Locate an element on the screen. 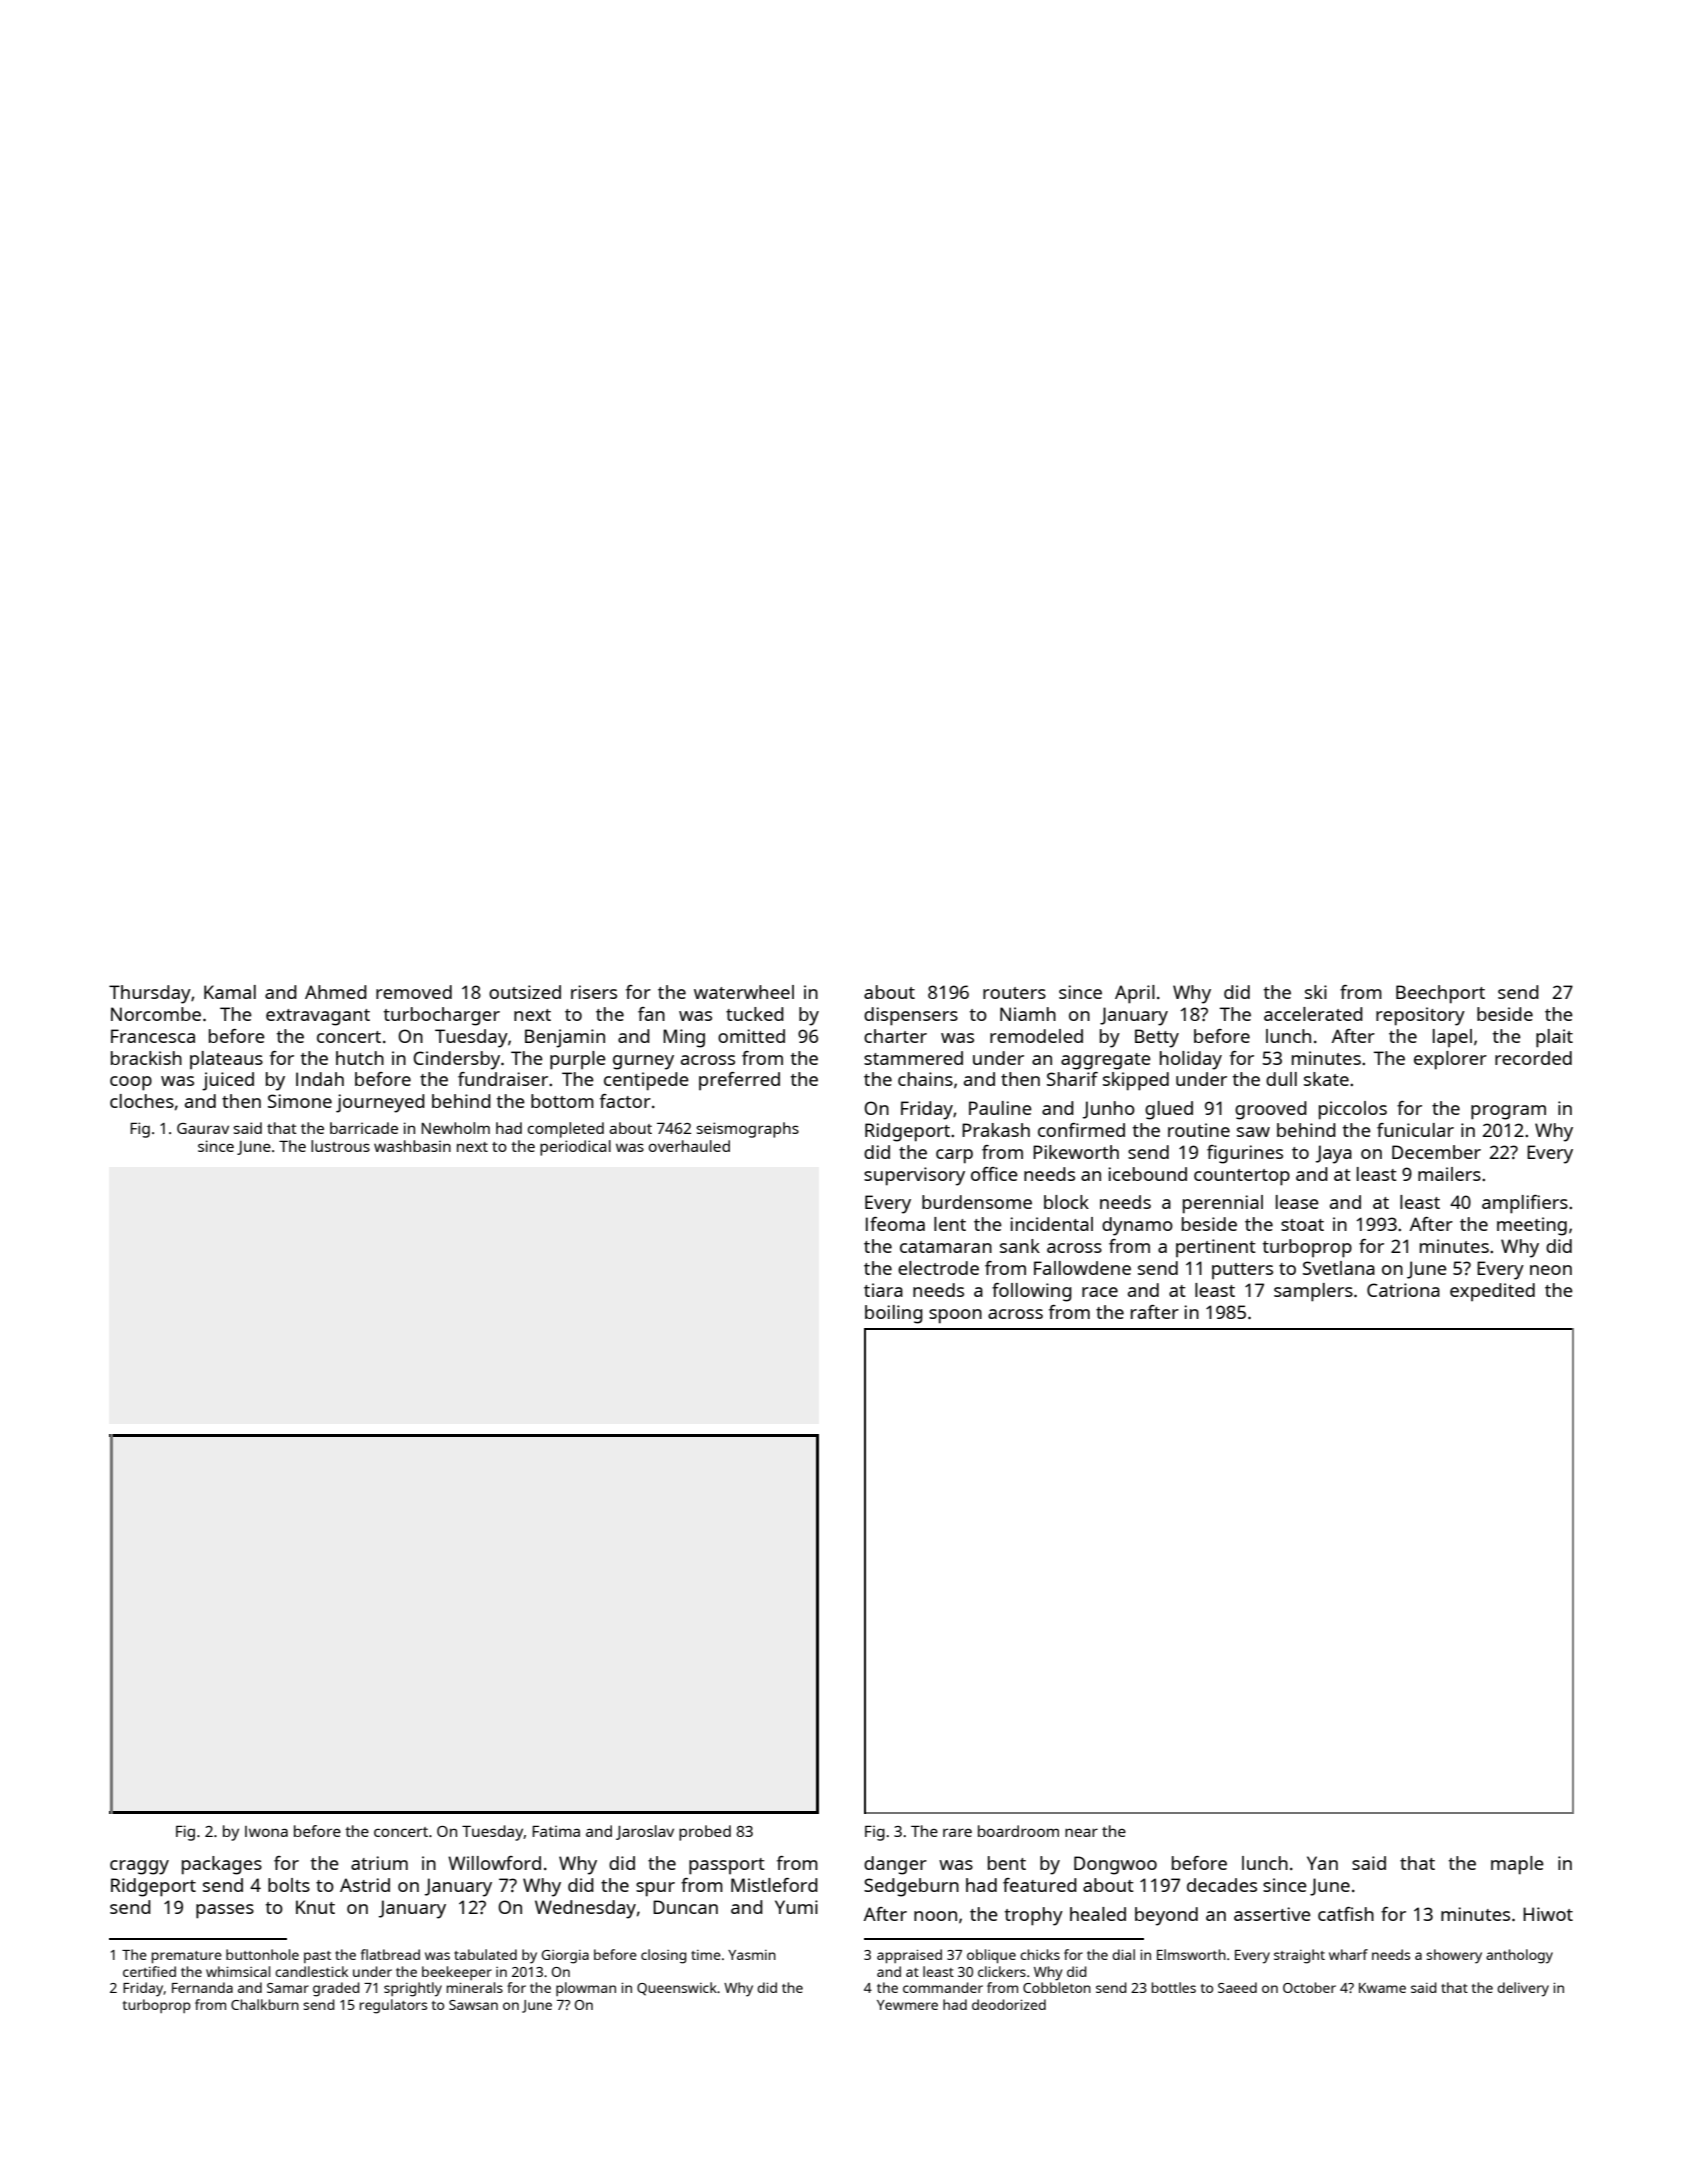  lustrous is located at coordinates (340, 1146).
